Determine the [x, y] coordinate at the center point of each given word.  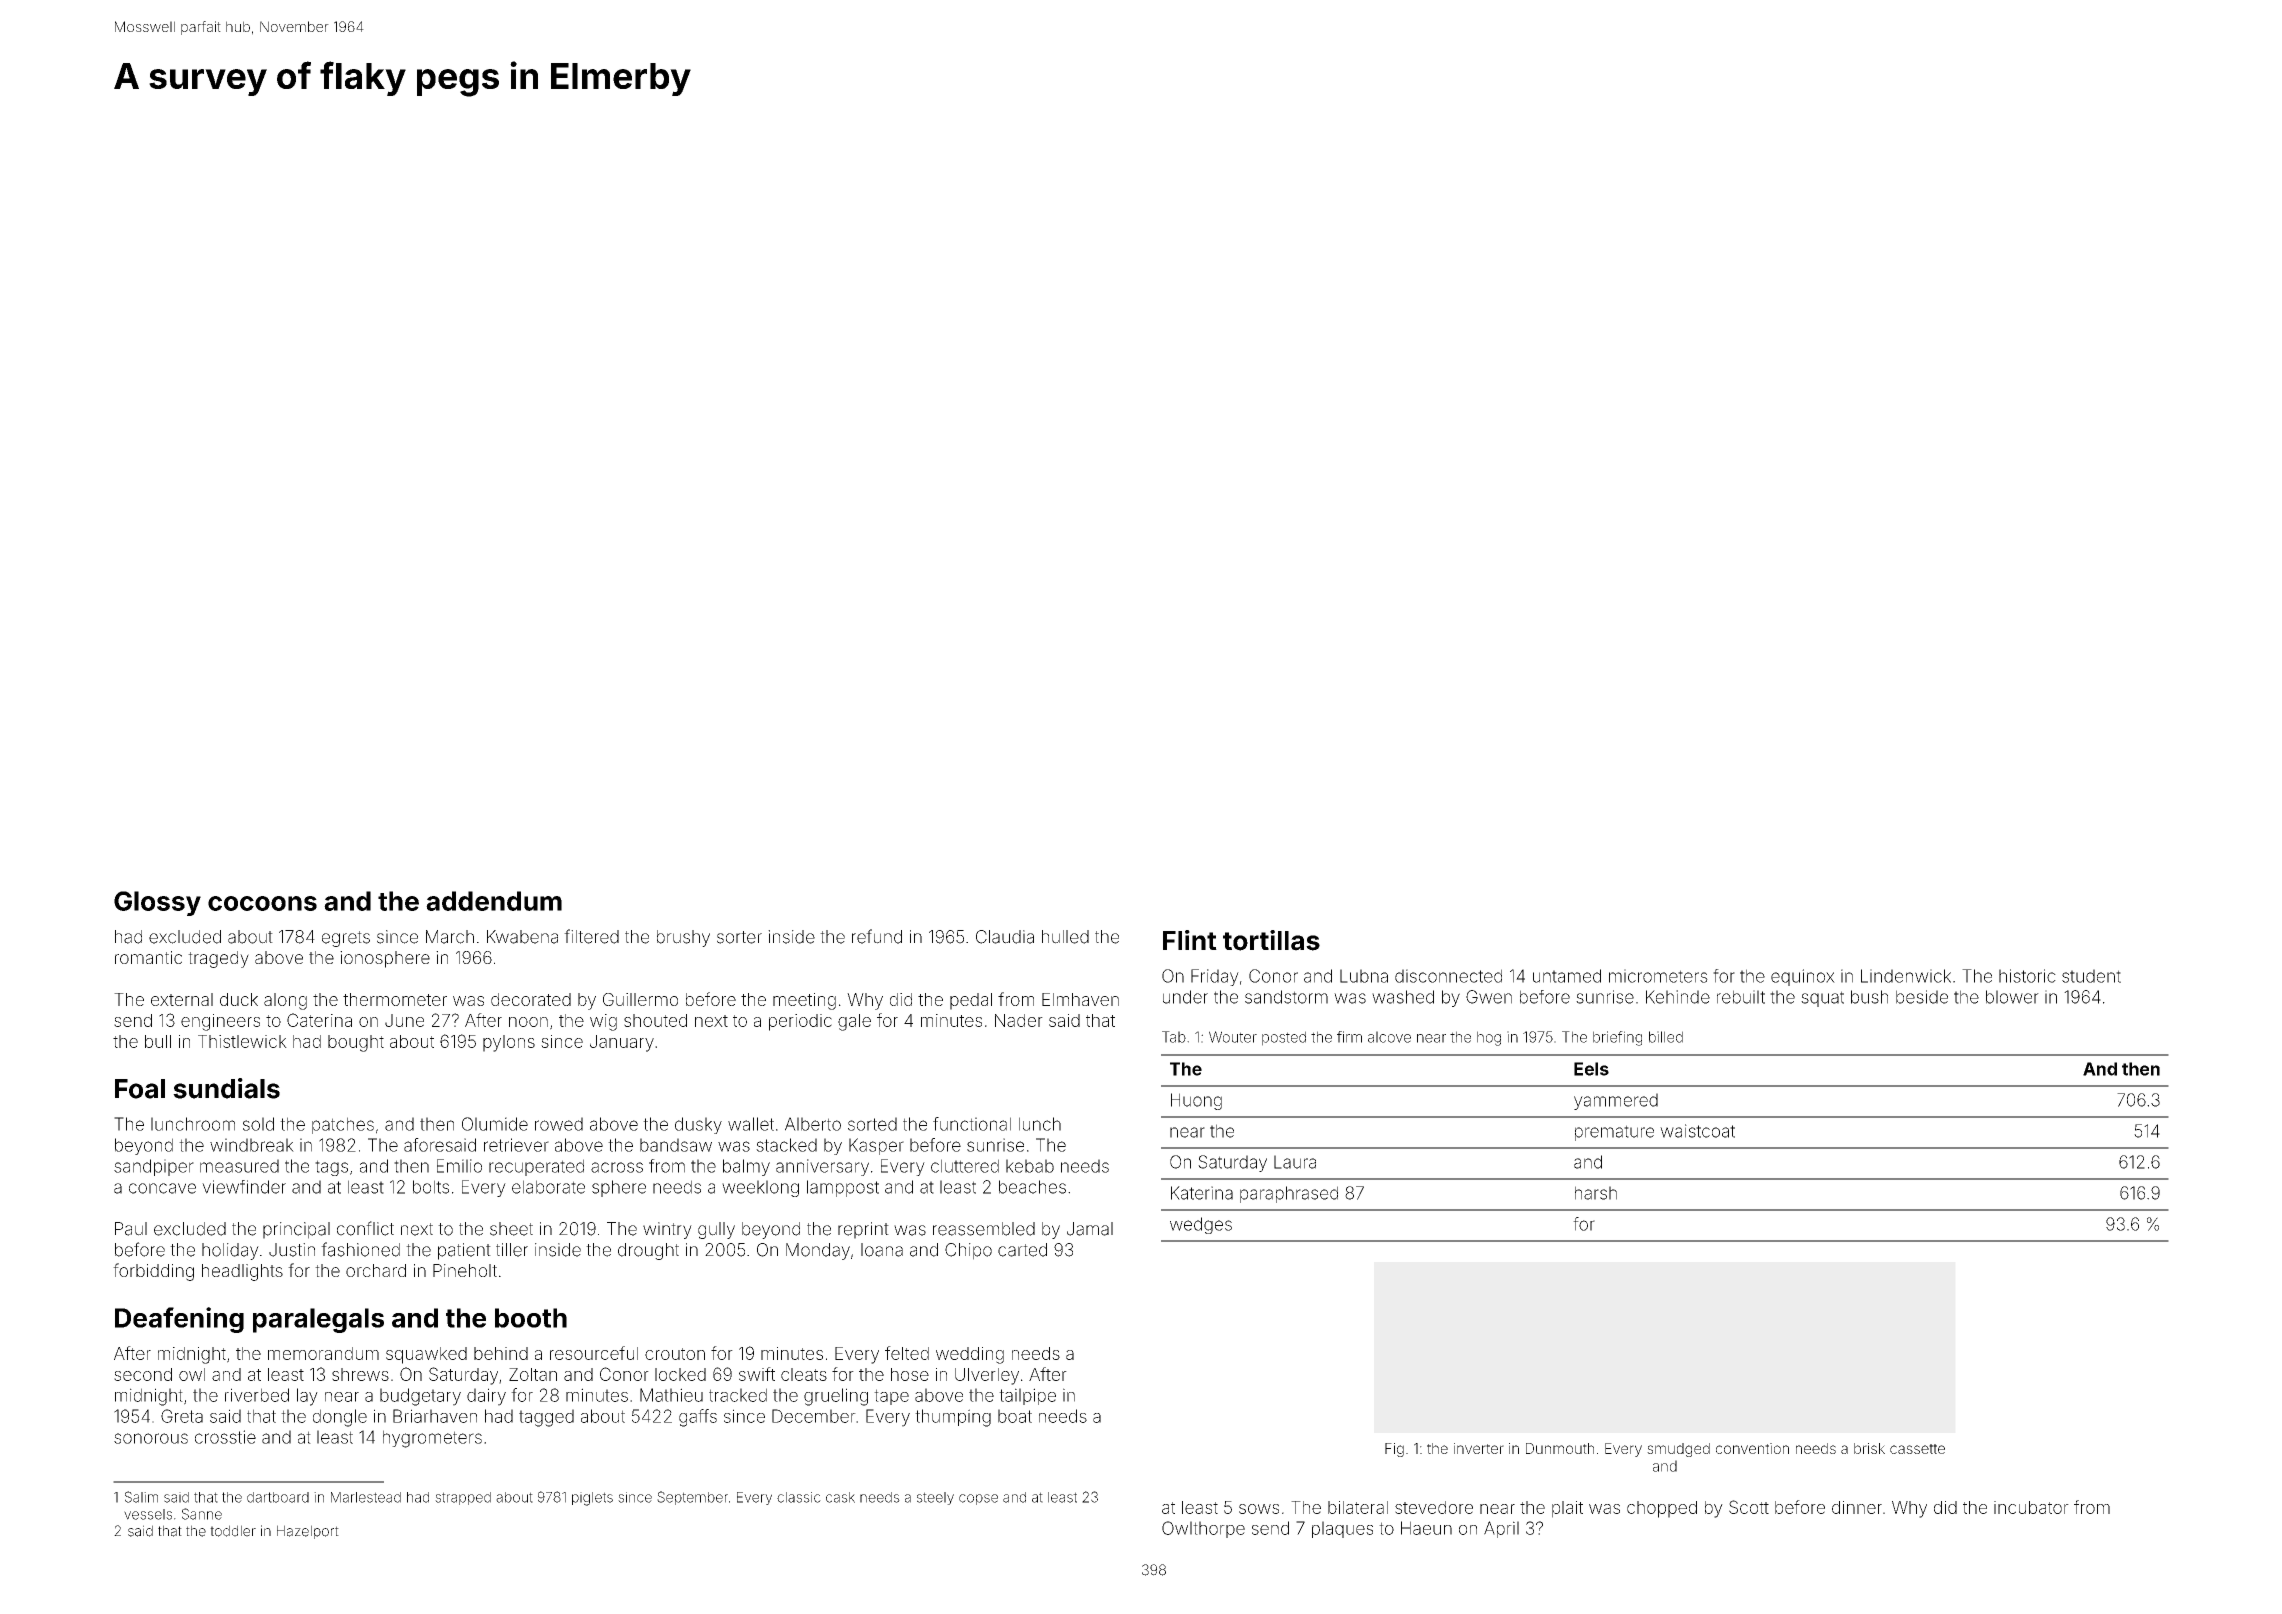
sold [258, 1124]
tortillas [1271, 940]
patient [464, 1251]
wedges [1201, 1225]
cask [840, 1497]
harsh [1596, 1193]
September [692, 1498]
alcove [1389, 1037]
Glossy [157, 903]
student [2091, 976]
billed [1666, 1037]
